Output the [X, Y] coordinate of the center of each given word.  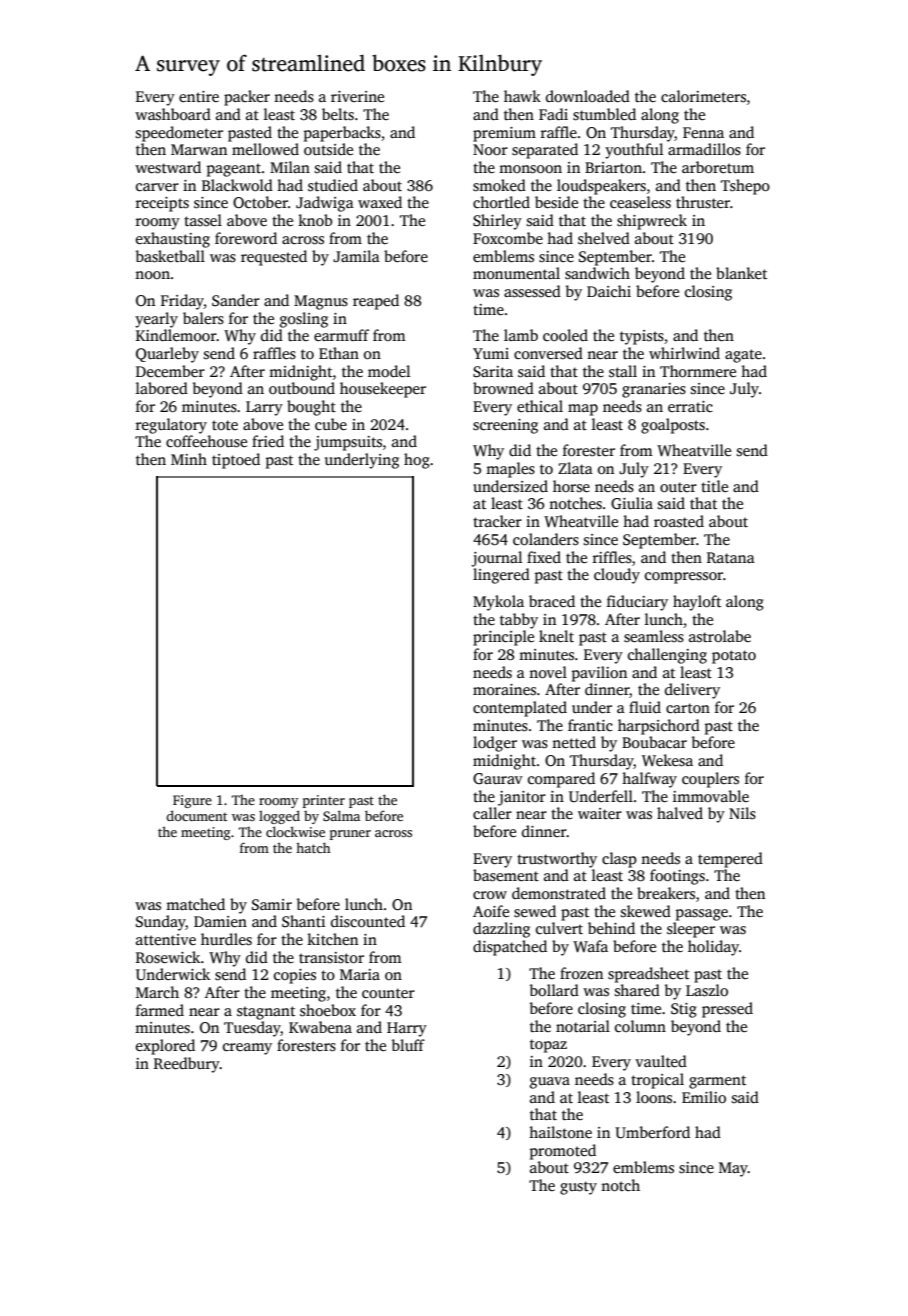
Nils [742, 813]
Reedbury [187, 1065]
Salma [341, 815]
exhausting [173, 240]
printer [324, 801]
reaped [376, 302]
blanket [741, 273]
